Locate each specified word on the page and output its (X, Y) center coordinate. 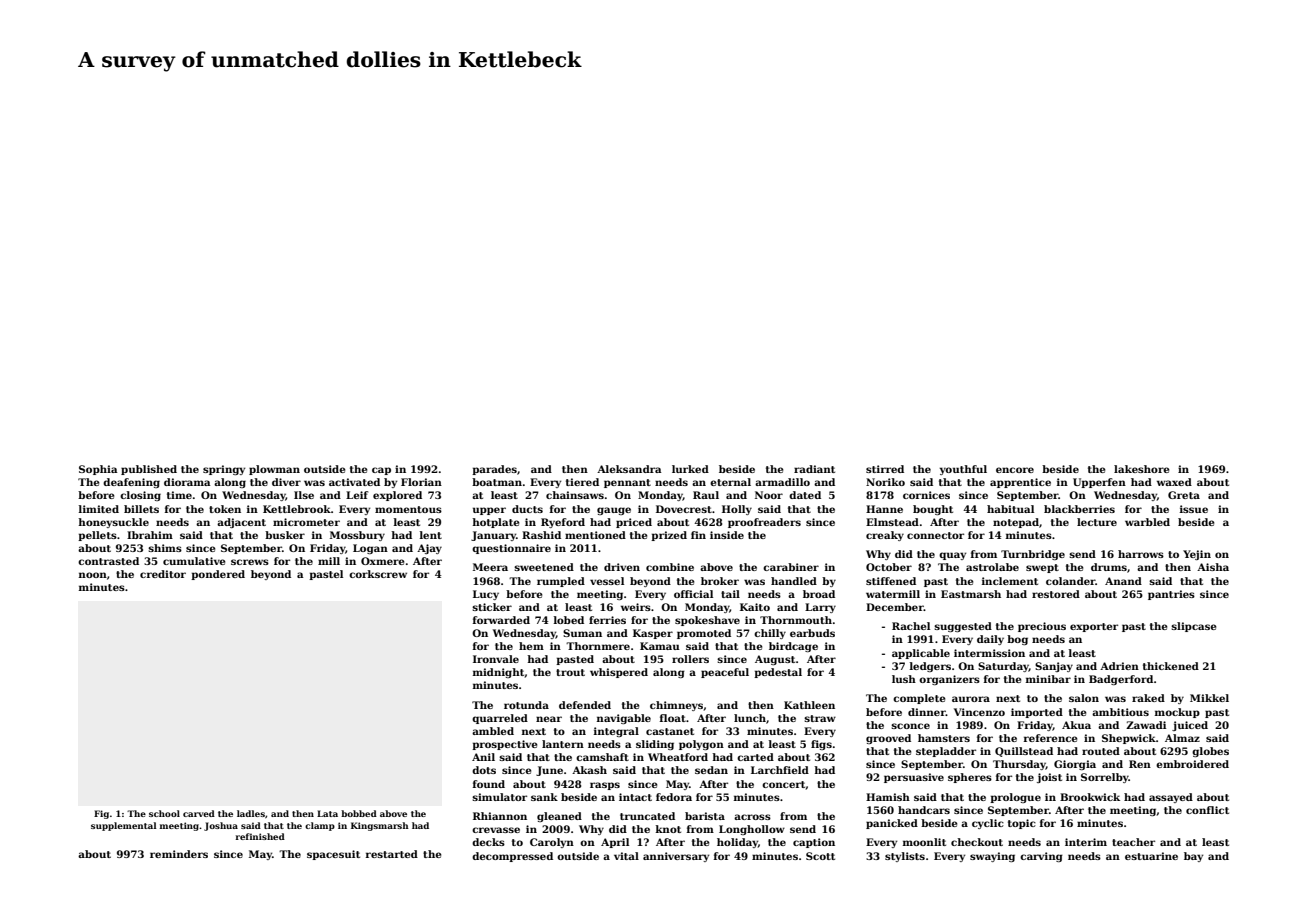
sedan (711, 770)
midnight (499, 673)
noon (93, 575)
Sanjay (1054, 667)
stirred (885, 469)
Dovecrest (684, 509)
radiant (814, 469)
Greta (1184, 495)
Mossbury (357, 536)
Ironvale (496, 659)
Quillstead (1024, 752)
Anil (483, 757)
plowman (274, 470)
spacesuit (333, 855)
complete (919, 699)
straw (820, 718)
